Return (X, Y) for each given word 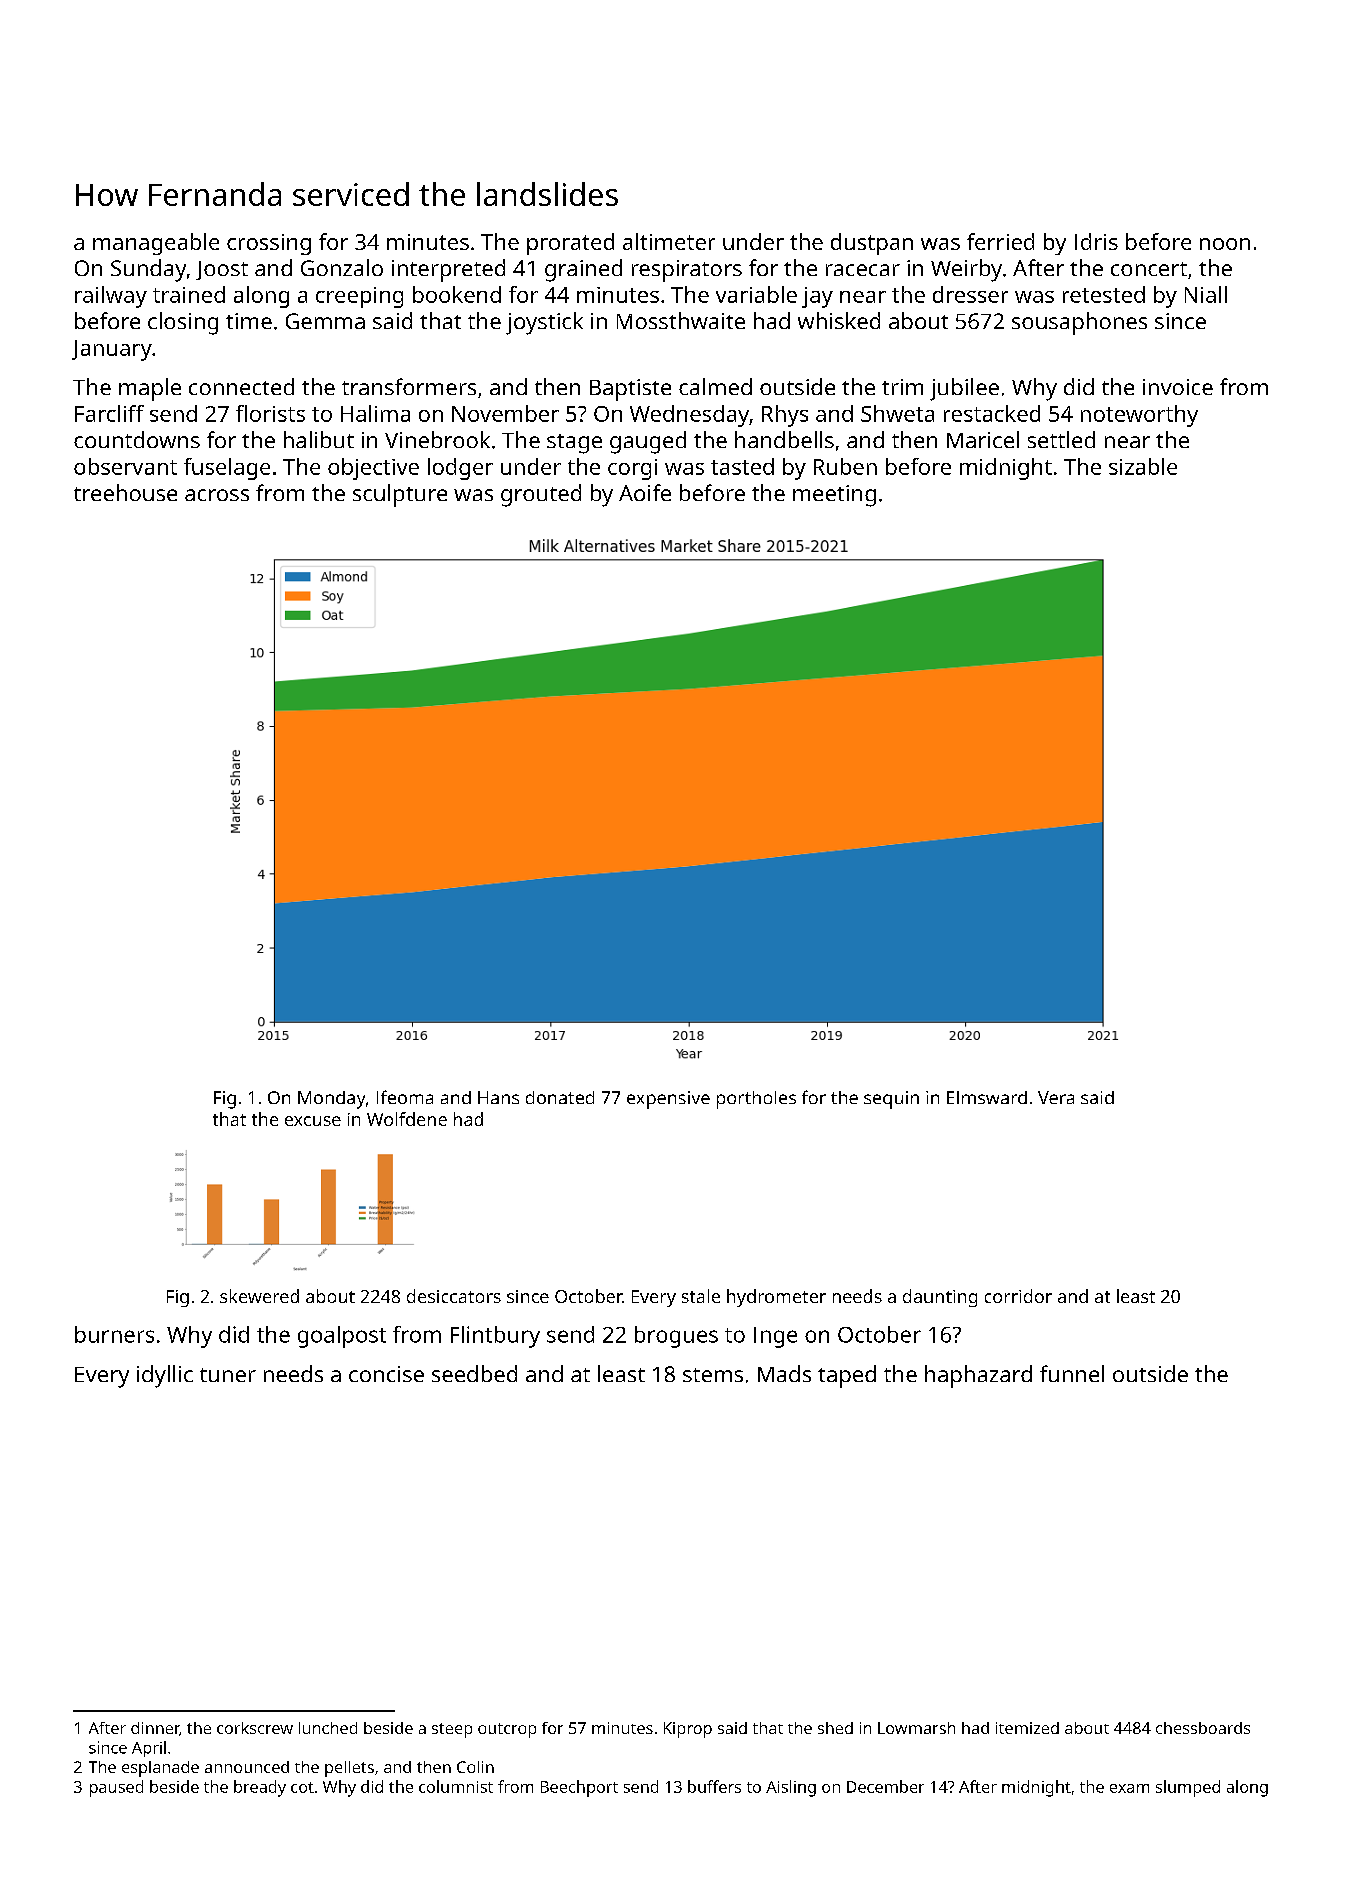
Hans (498, 1097)
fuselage (227, 469)
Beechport (579, 1788)
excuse (313, 1121)
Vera (1056, 1097)
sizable (1143, 466)
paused (116, 1788)
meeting (834, 496)
